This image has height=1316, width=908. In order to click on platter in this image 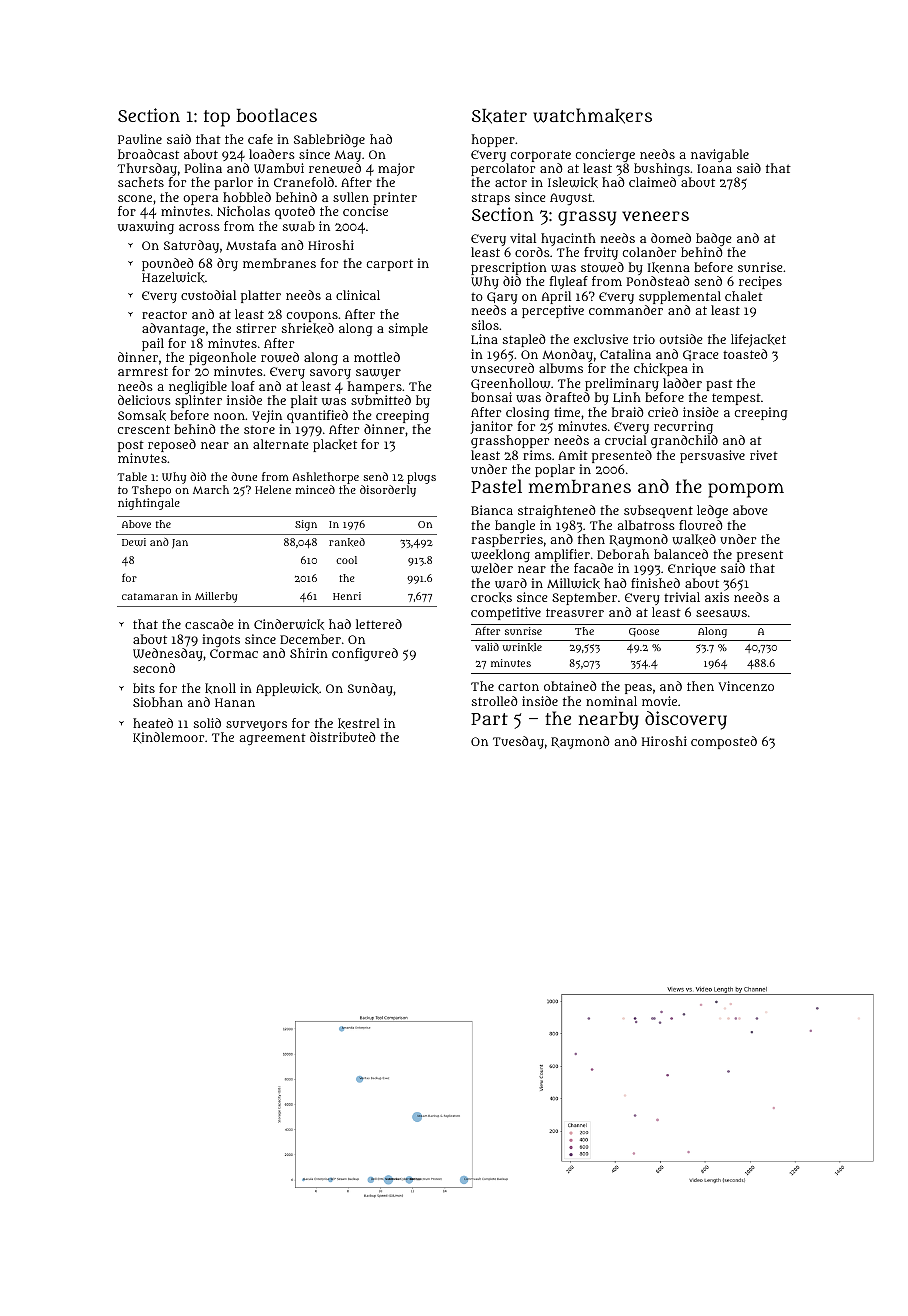, I will do `click(261, 296)`.
